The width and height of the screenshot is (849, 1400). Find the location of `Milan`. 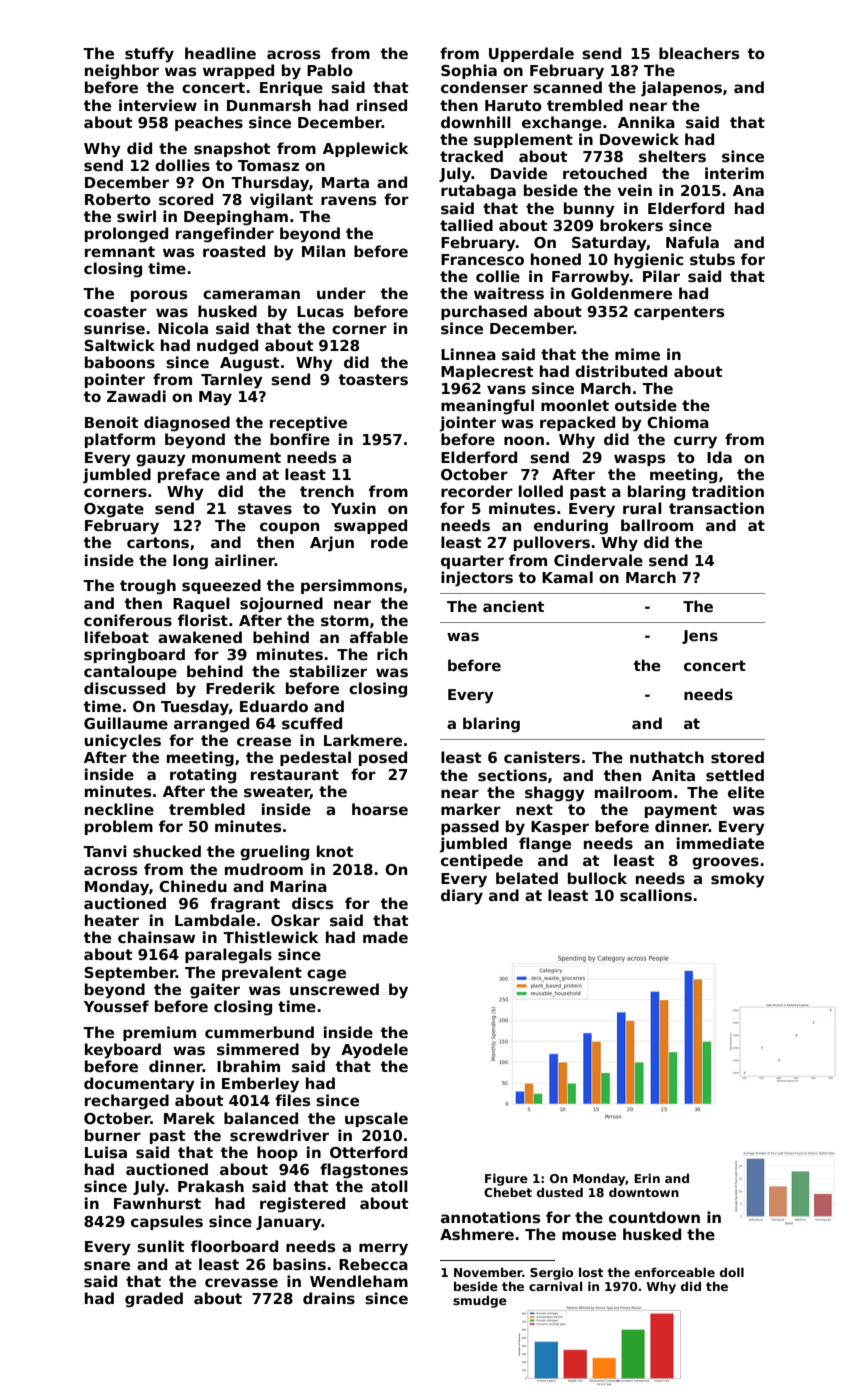

Milan is located at coordinates (323, 251).
